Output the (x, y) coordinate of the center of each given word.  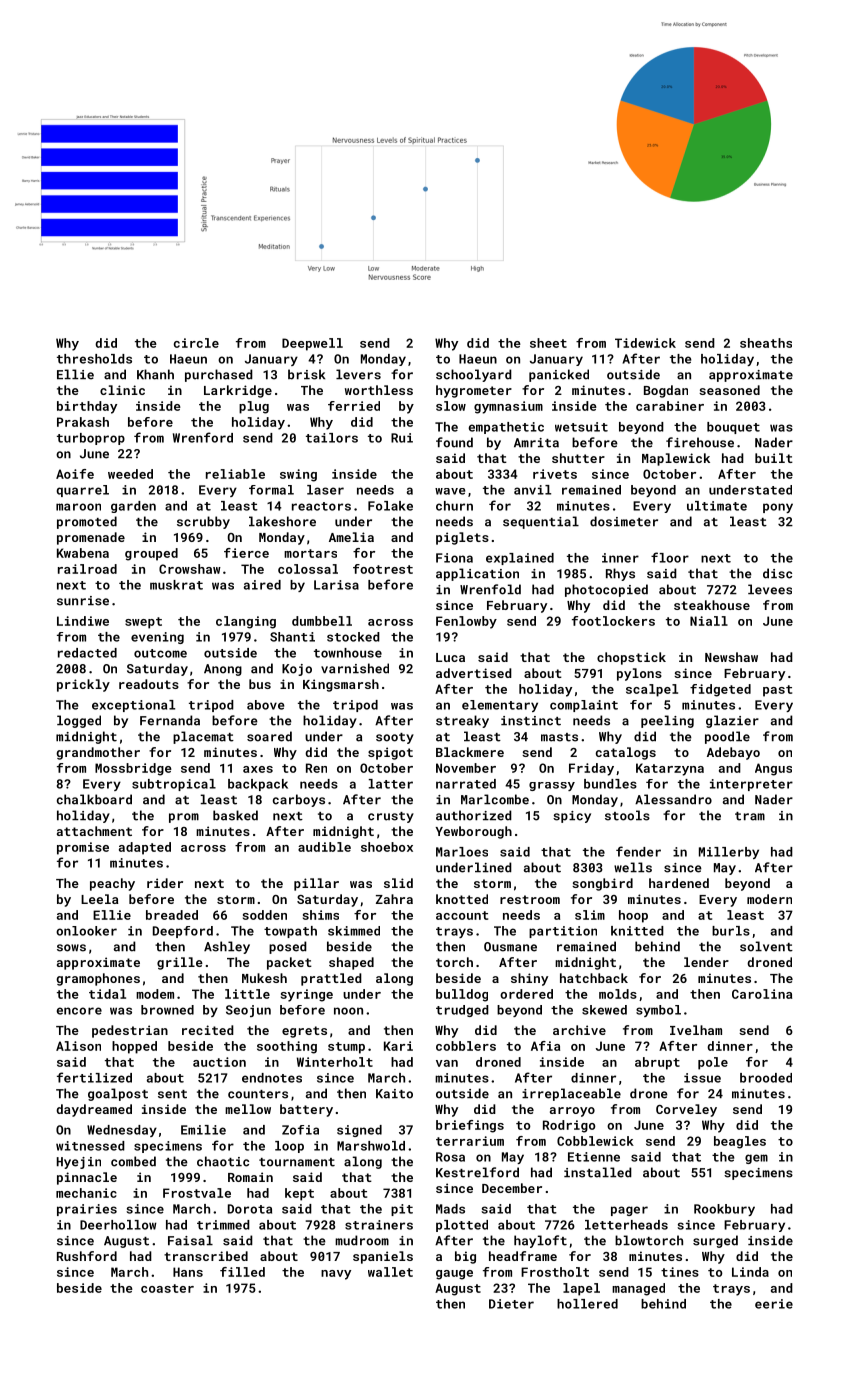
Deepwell (312, 344)
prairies (87, 1210)
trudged (462, 1011)
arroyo (572, 1112)
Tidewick (645, 343)
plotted (462, 1226)
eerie (774, 1304)
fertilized (94, 1077)
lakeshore (282, 521)
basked (235, 815)
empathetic (506, 428)
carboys (299, 800)
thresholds (94, 359)
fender (638, 851)
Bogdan (666, 391)
